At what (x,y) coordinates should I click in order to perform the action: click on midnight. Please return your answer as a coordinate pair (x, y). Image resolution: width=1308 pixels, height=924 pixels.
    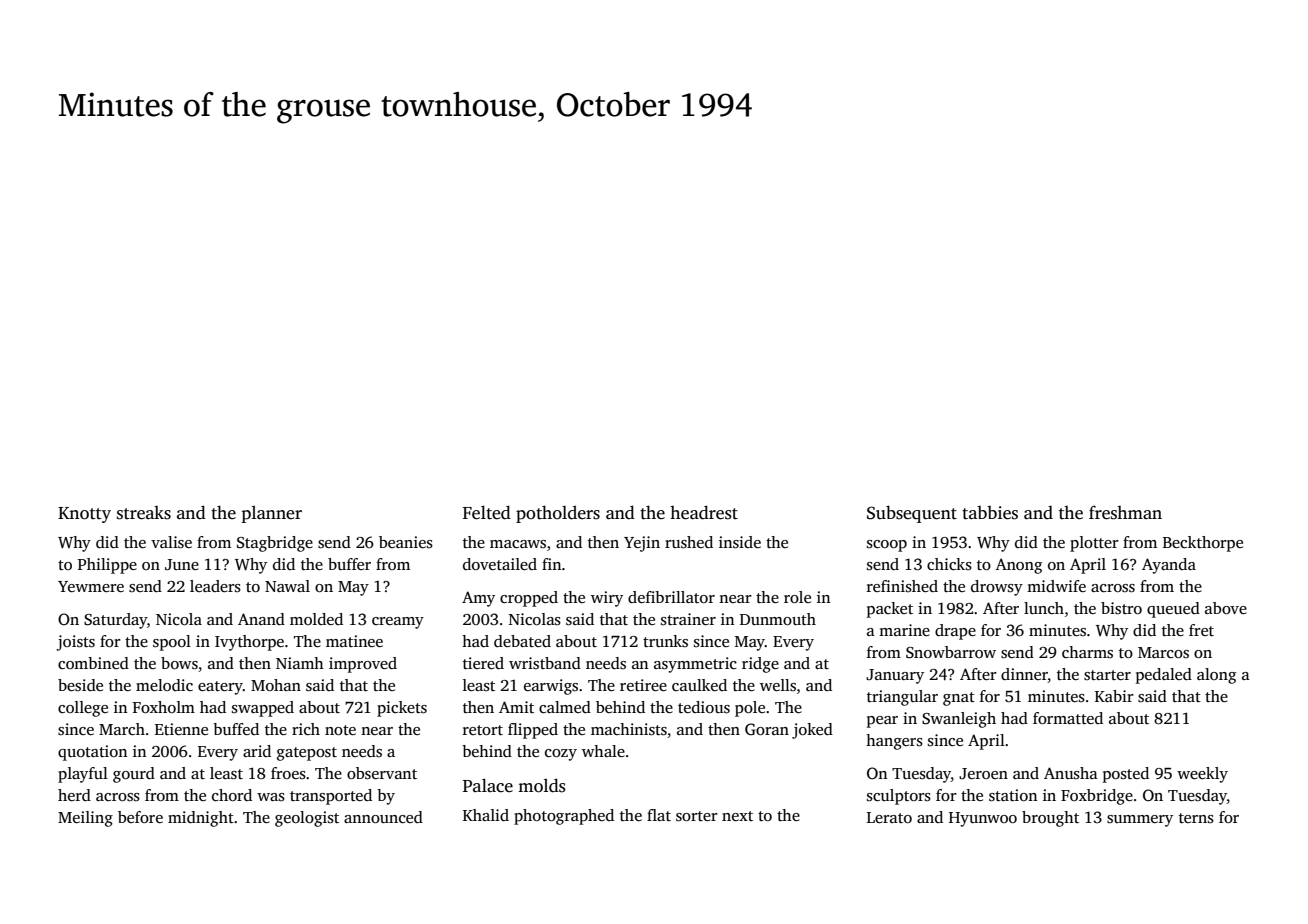
    Looking at the image, I should click on (201, 819).
